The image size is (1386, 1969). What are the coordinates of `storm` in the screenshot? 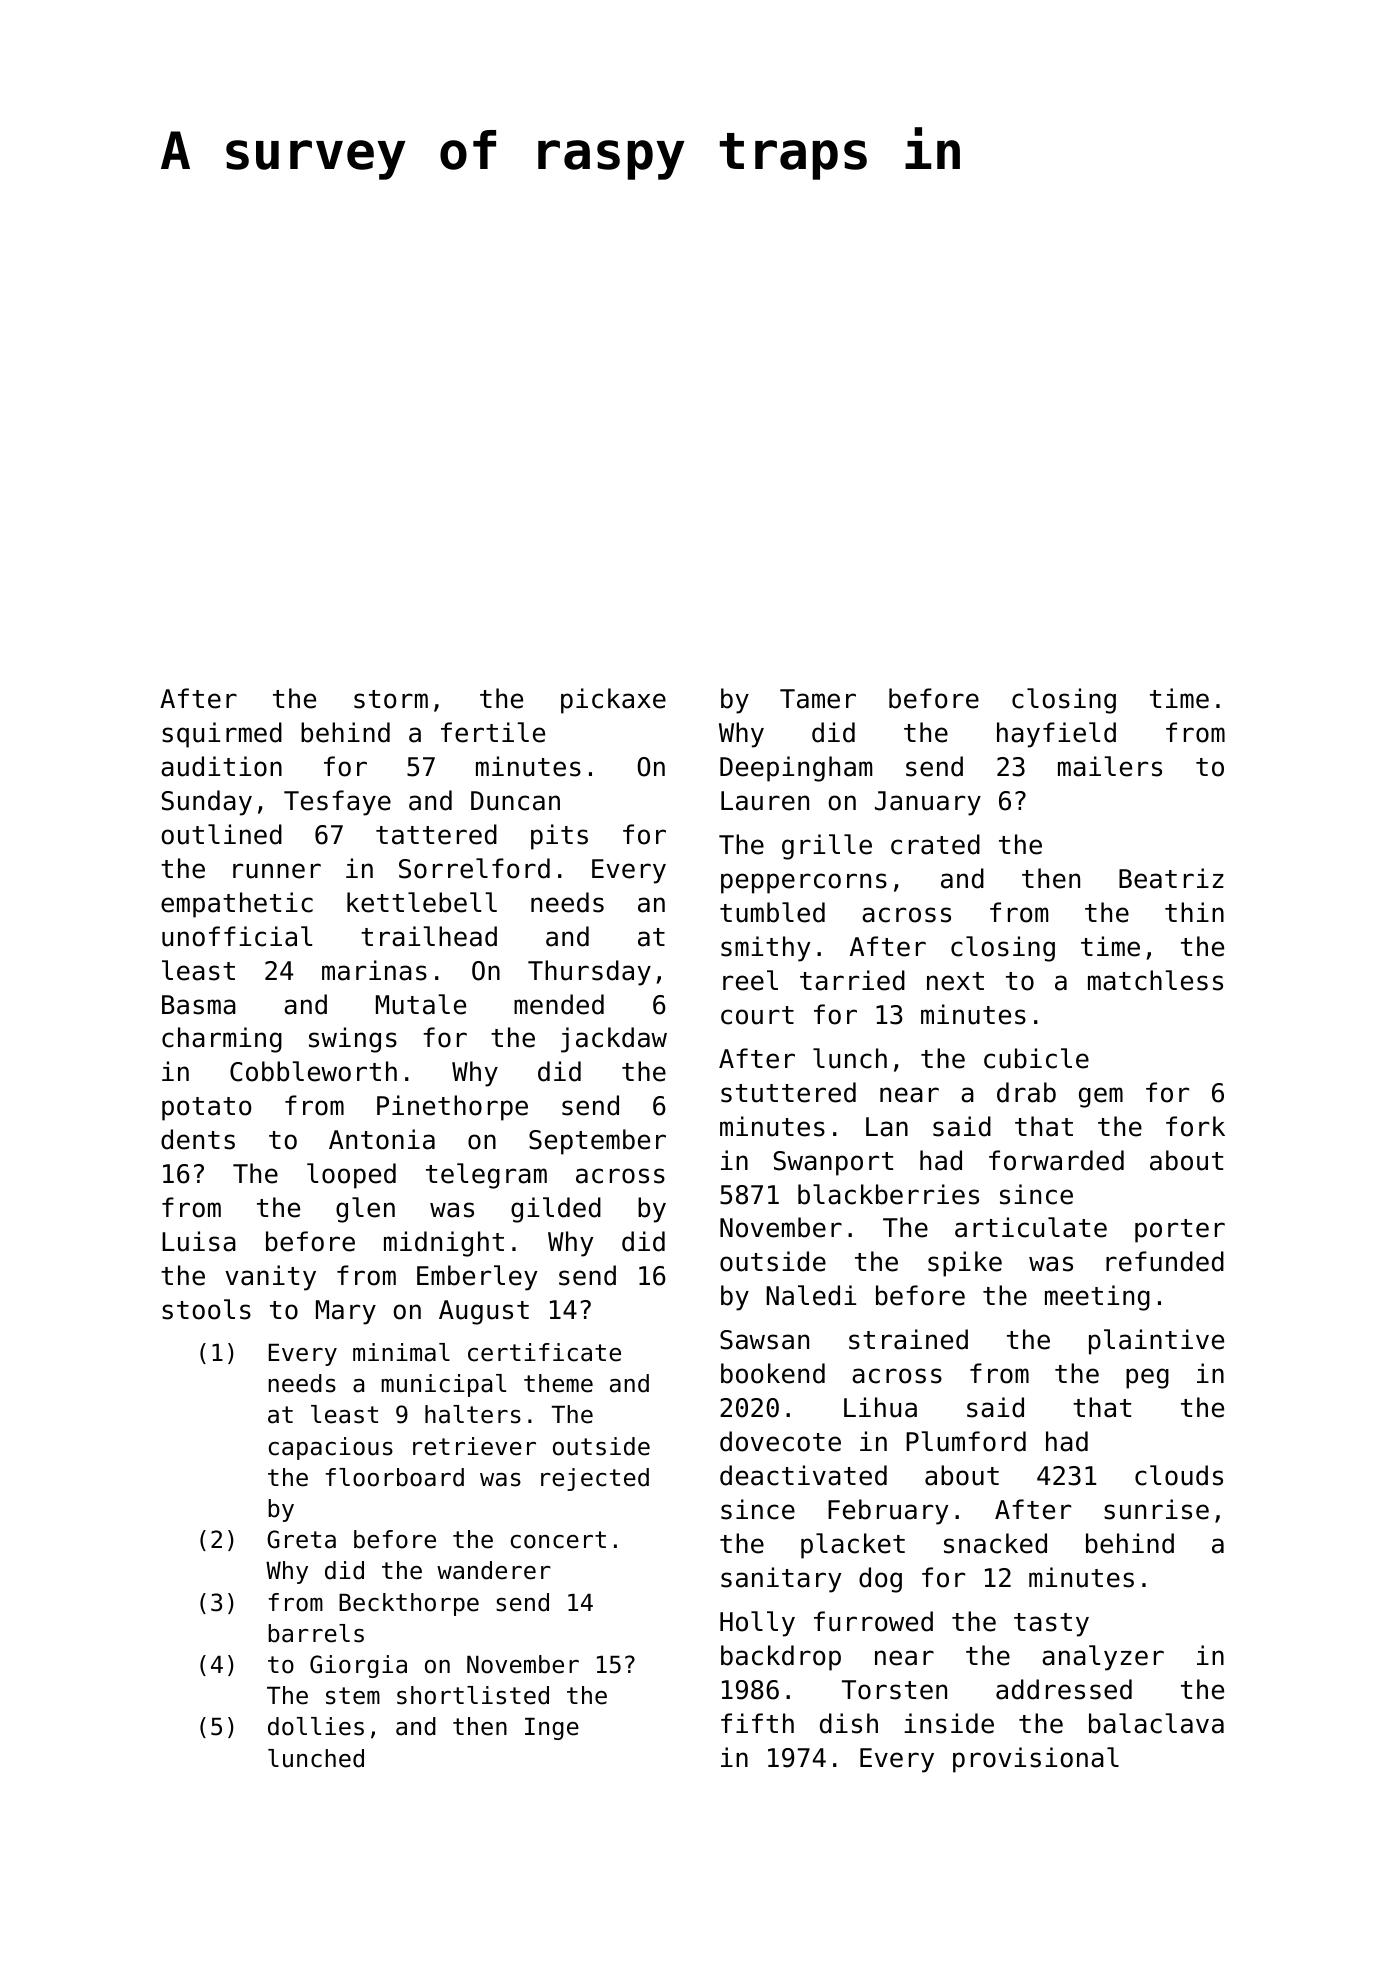 It's located at (391, 699).
